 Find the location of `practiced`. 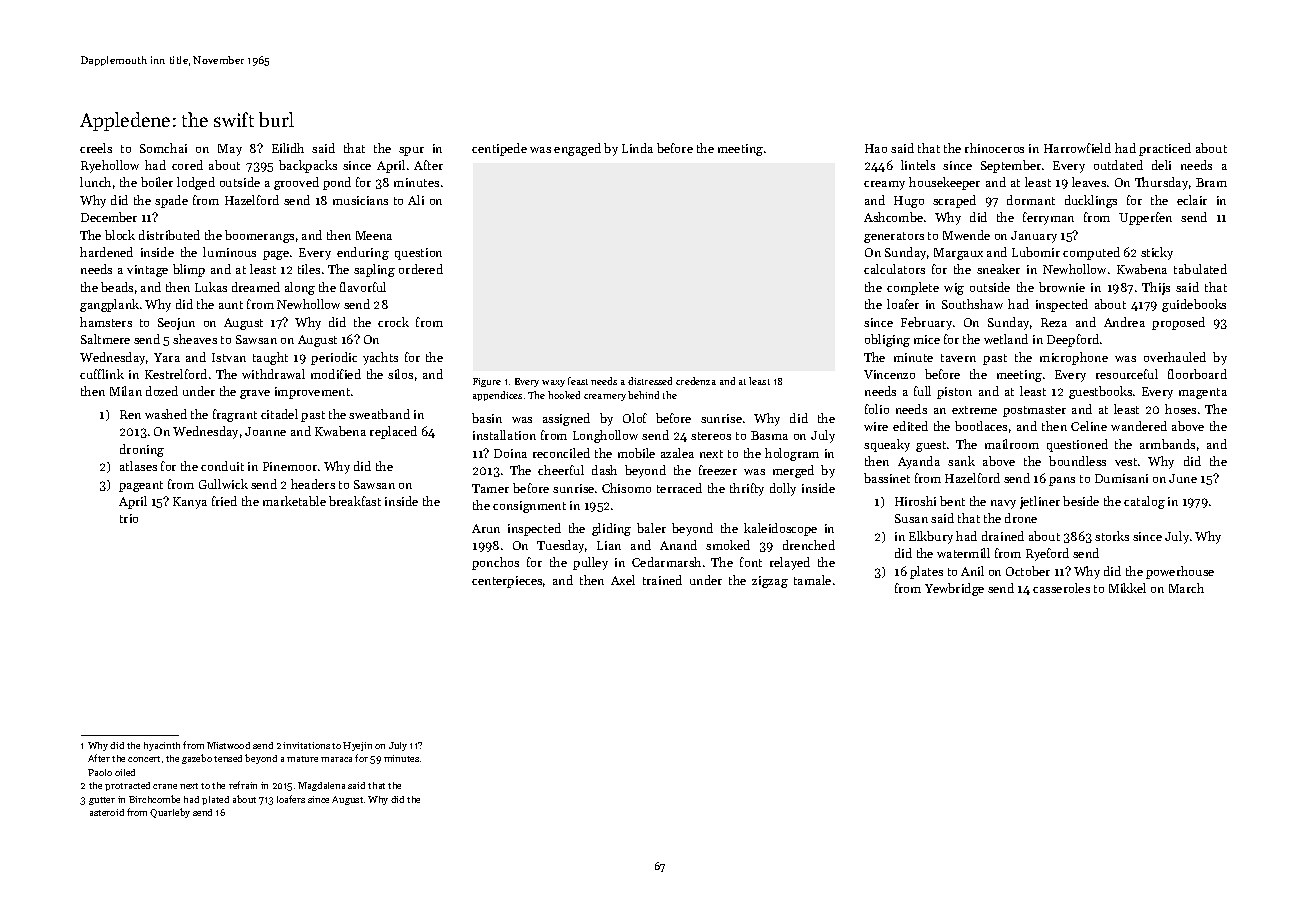

practiced is located at coordinates (1165, 149).
